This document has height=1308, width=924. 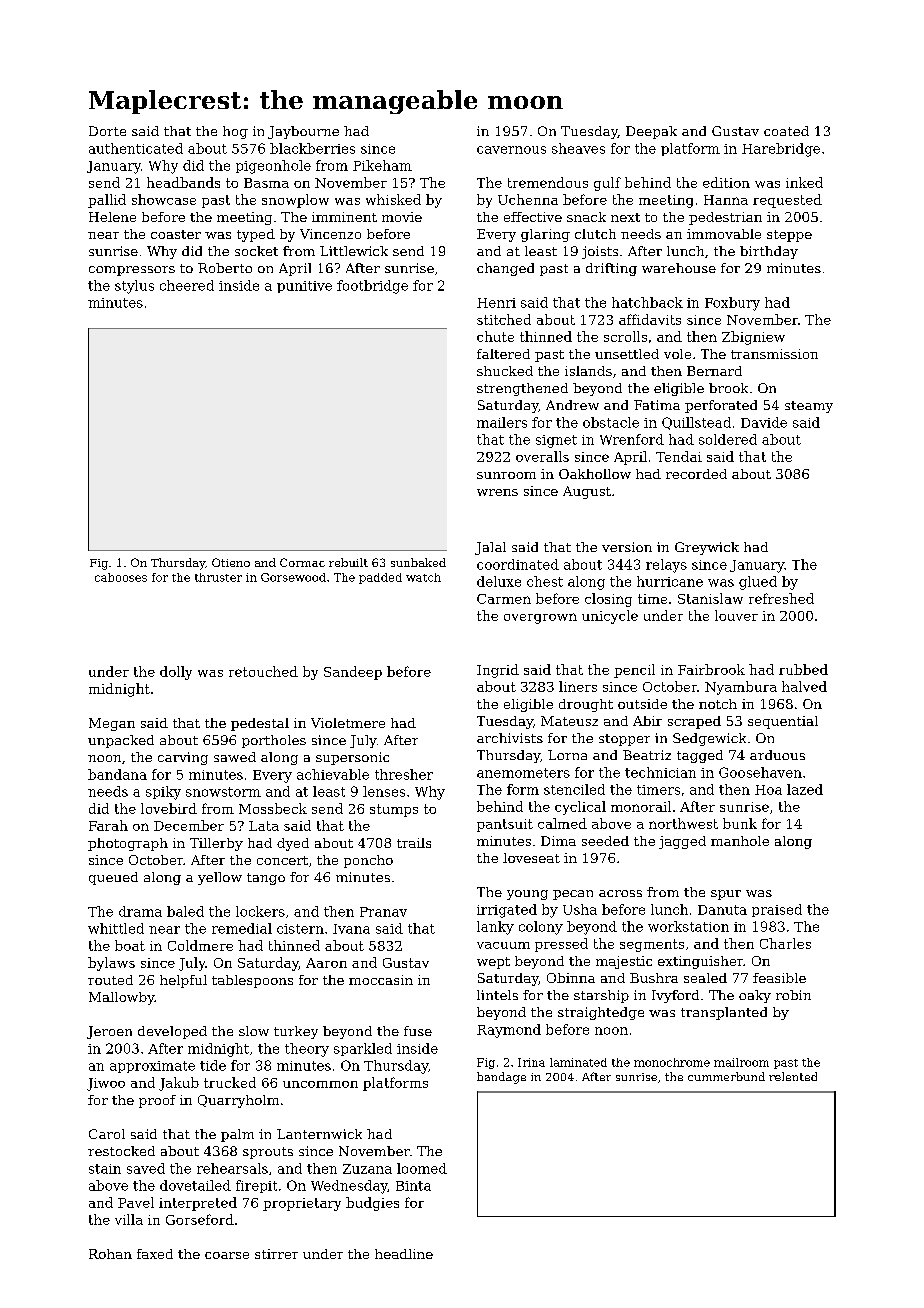 I want to click on version, so click(x=627, y=547).
